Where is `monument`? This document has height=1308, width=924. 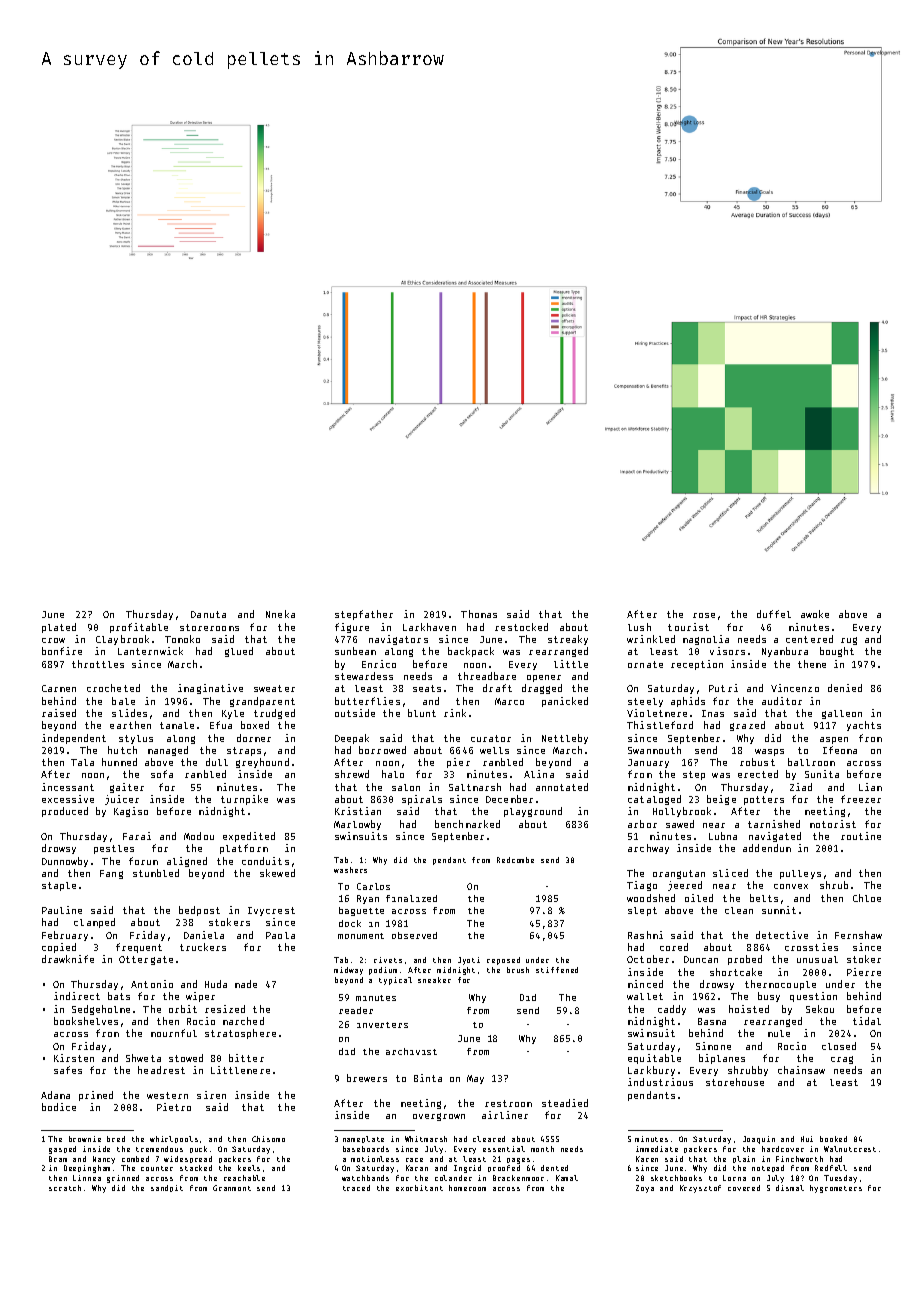 monument is located at coordinates (361, 936).
